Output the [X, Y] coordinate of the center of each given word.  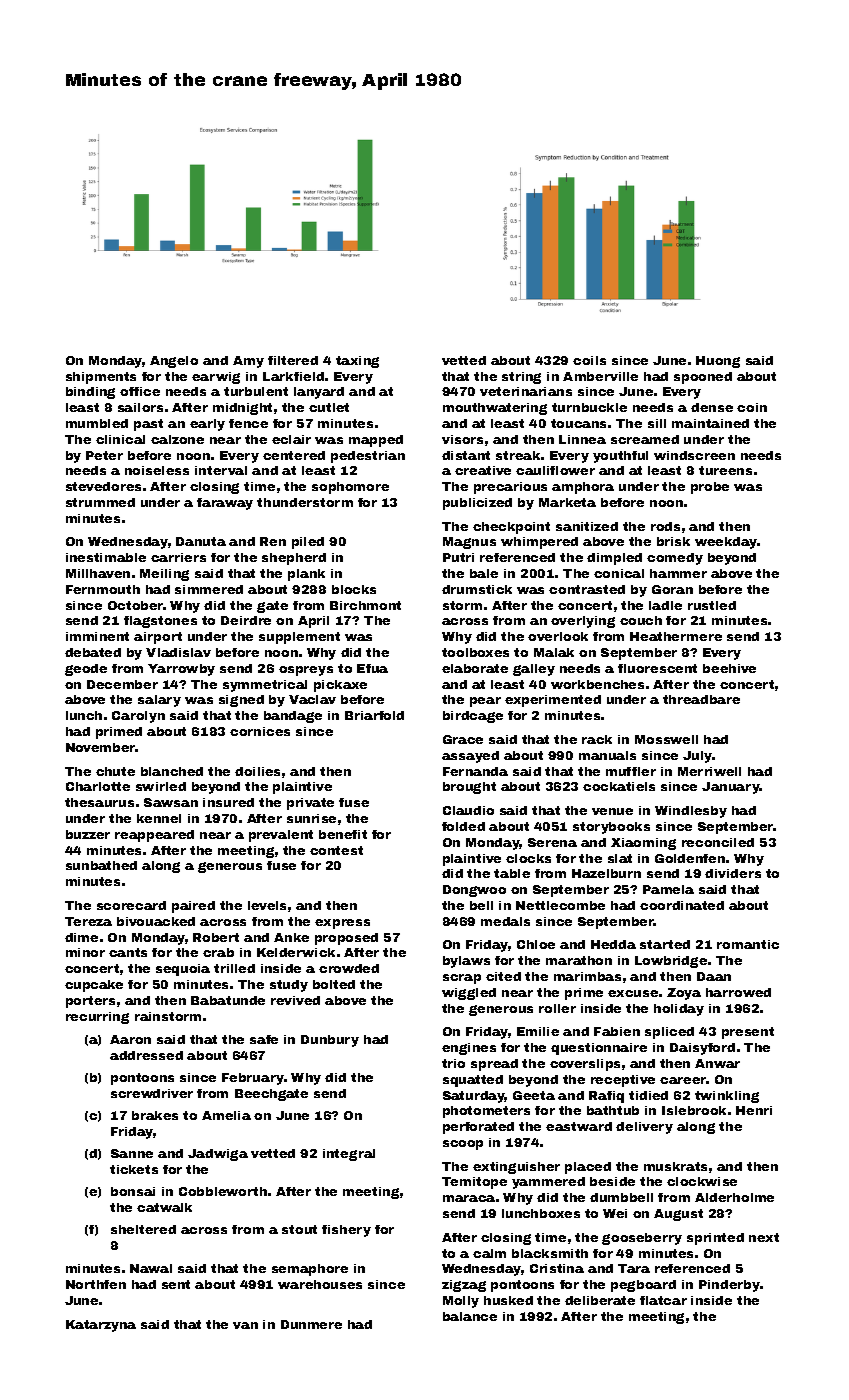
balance [470, 1316]
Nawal [151, 1268]
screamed [645, 439]
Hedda [613, 944]
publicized [477, 504]
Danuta [201, 541]
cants [128, 952]
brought [469, 788]
